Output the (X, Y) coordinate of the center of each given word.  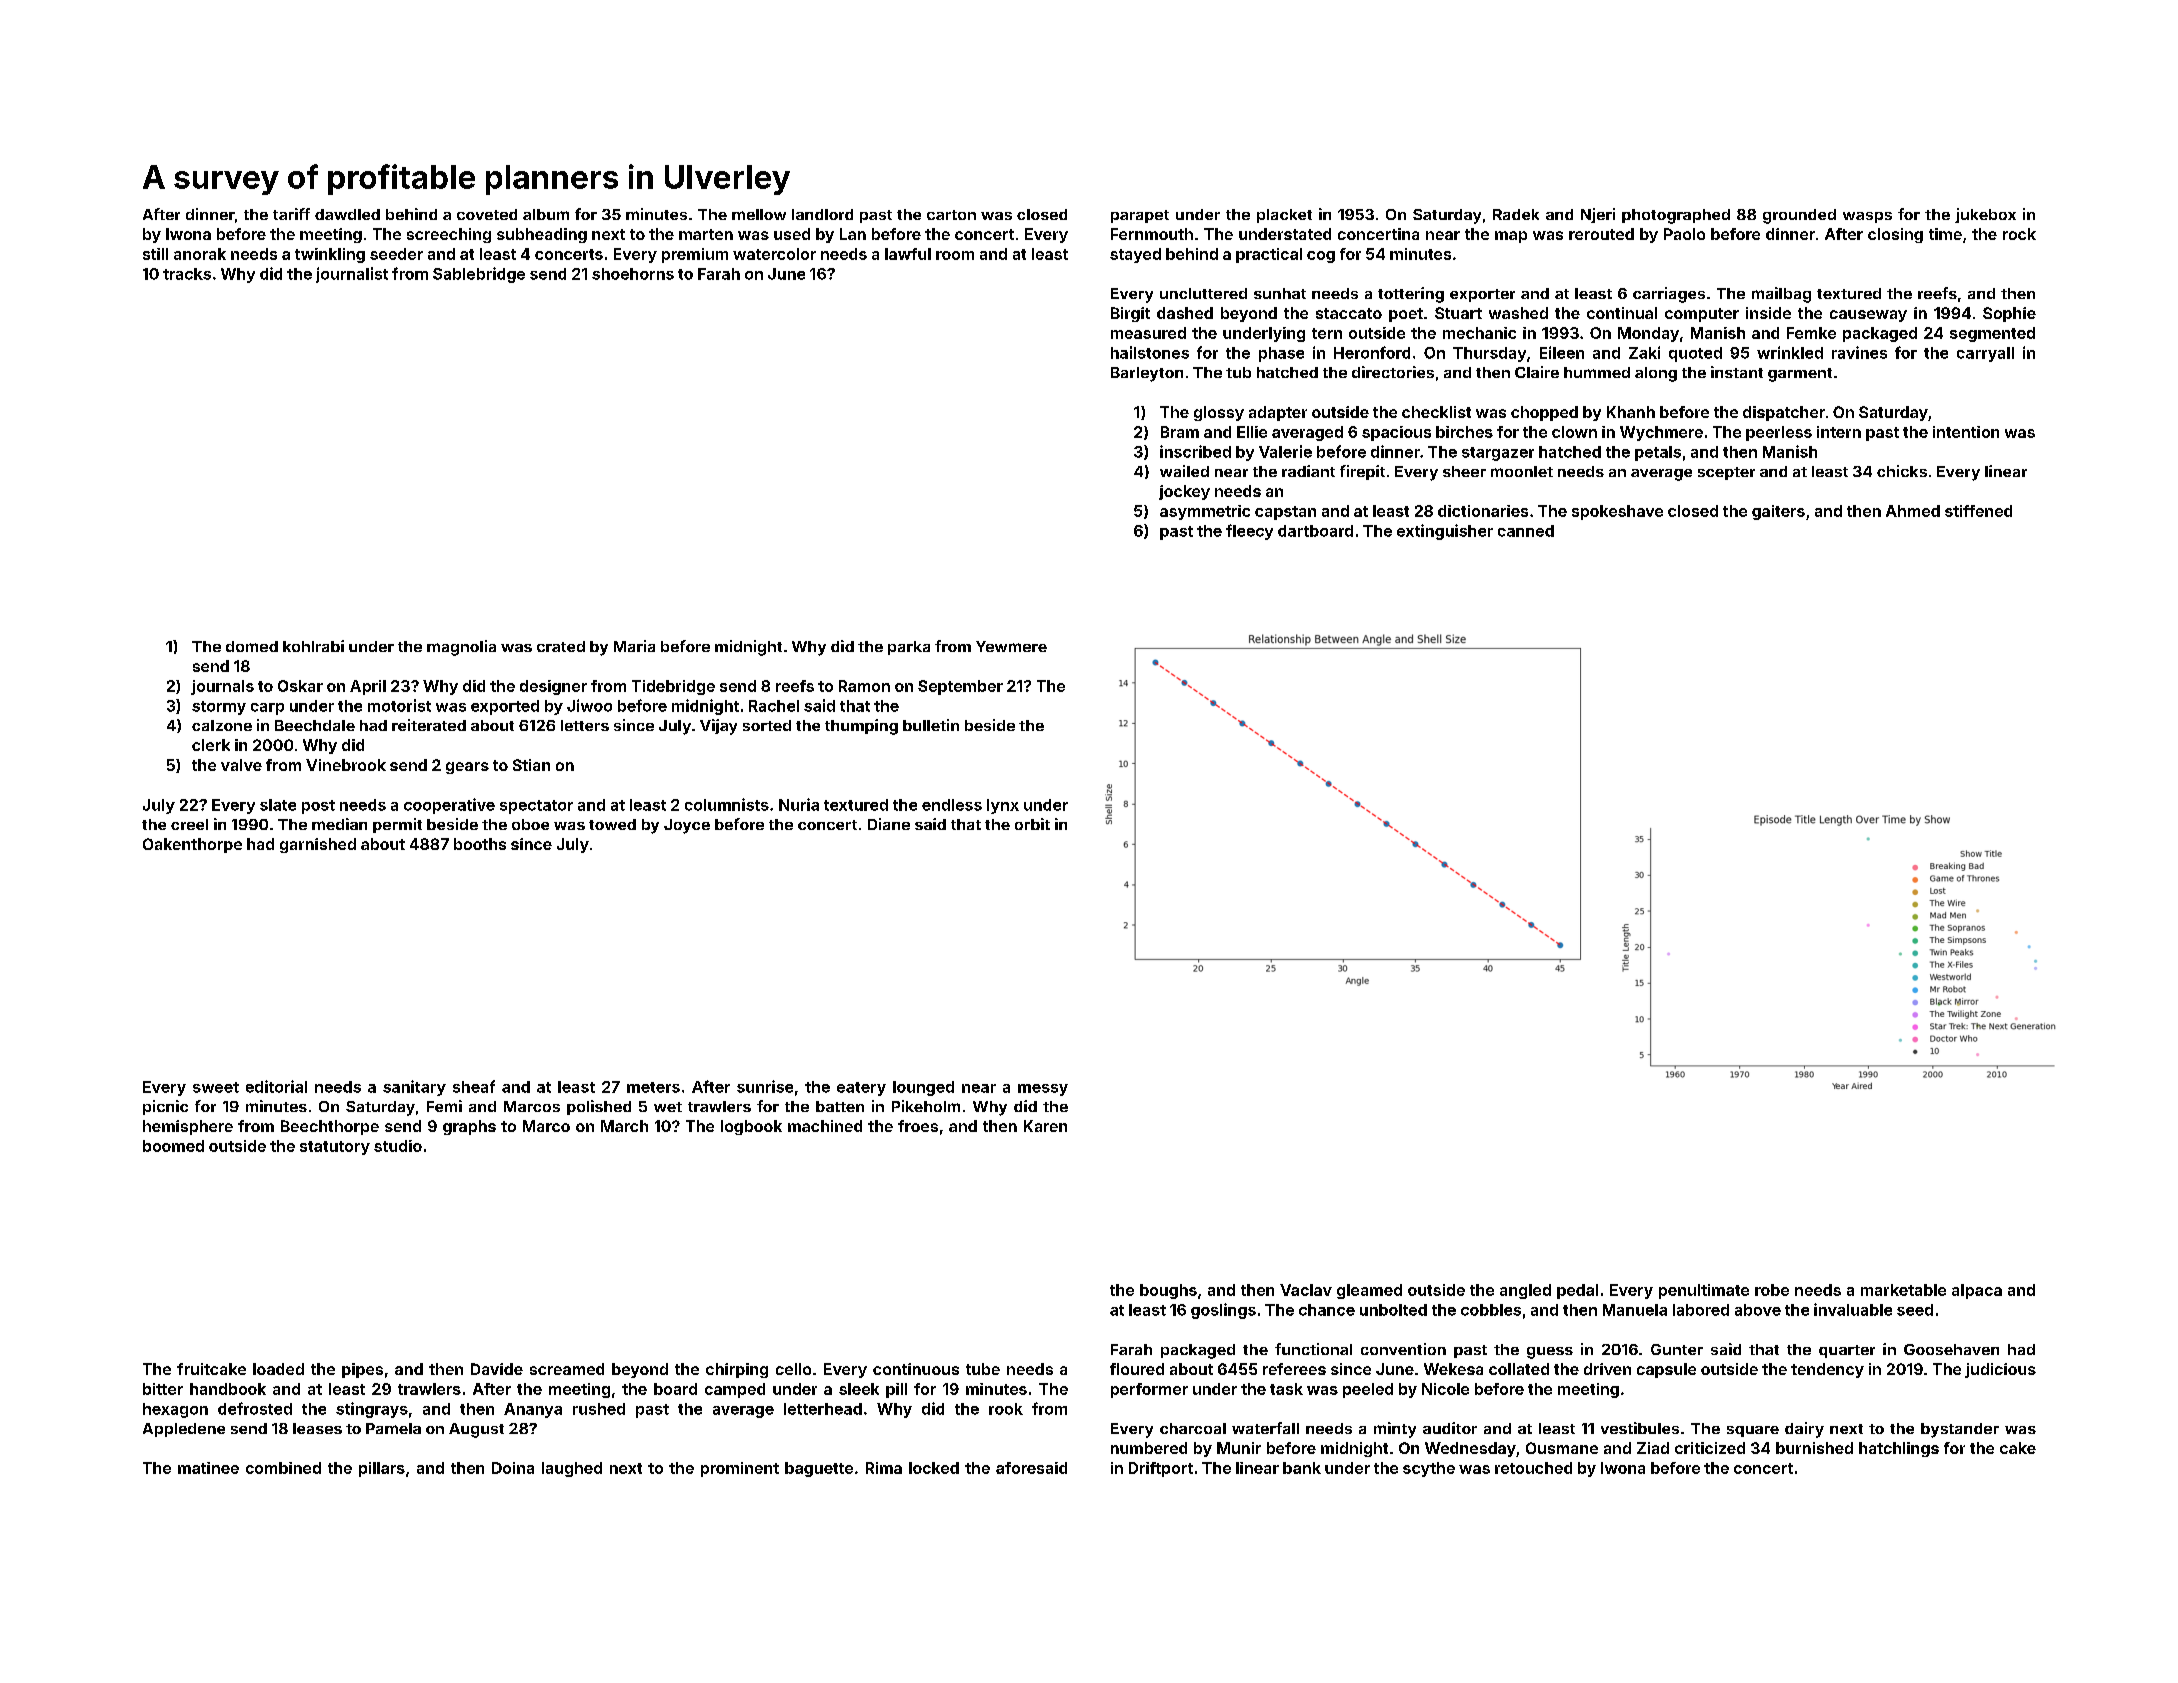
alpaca (1977, 1291)
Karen (1045, 1126)
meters (653, 1087)
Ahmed (1913, 511)
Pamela (393, 1428)
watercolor (774, 254)
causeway (1868, 316)
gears (467, 768)
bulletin (931, 725)
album (546, 214)
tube (983, 1369)
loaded (278, 1369)
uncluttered (1203, 293)
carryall (1985, 354)
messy (1043, 1090)
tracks (187, 274)
